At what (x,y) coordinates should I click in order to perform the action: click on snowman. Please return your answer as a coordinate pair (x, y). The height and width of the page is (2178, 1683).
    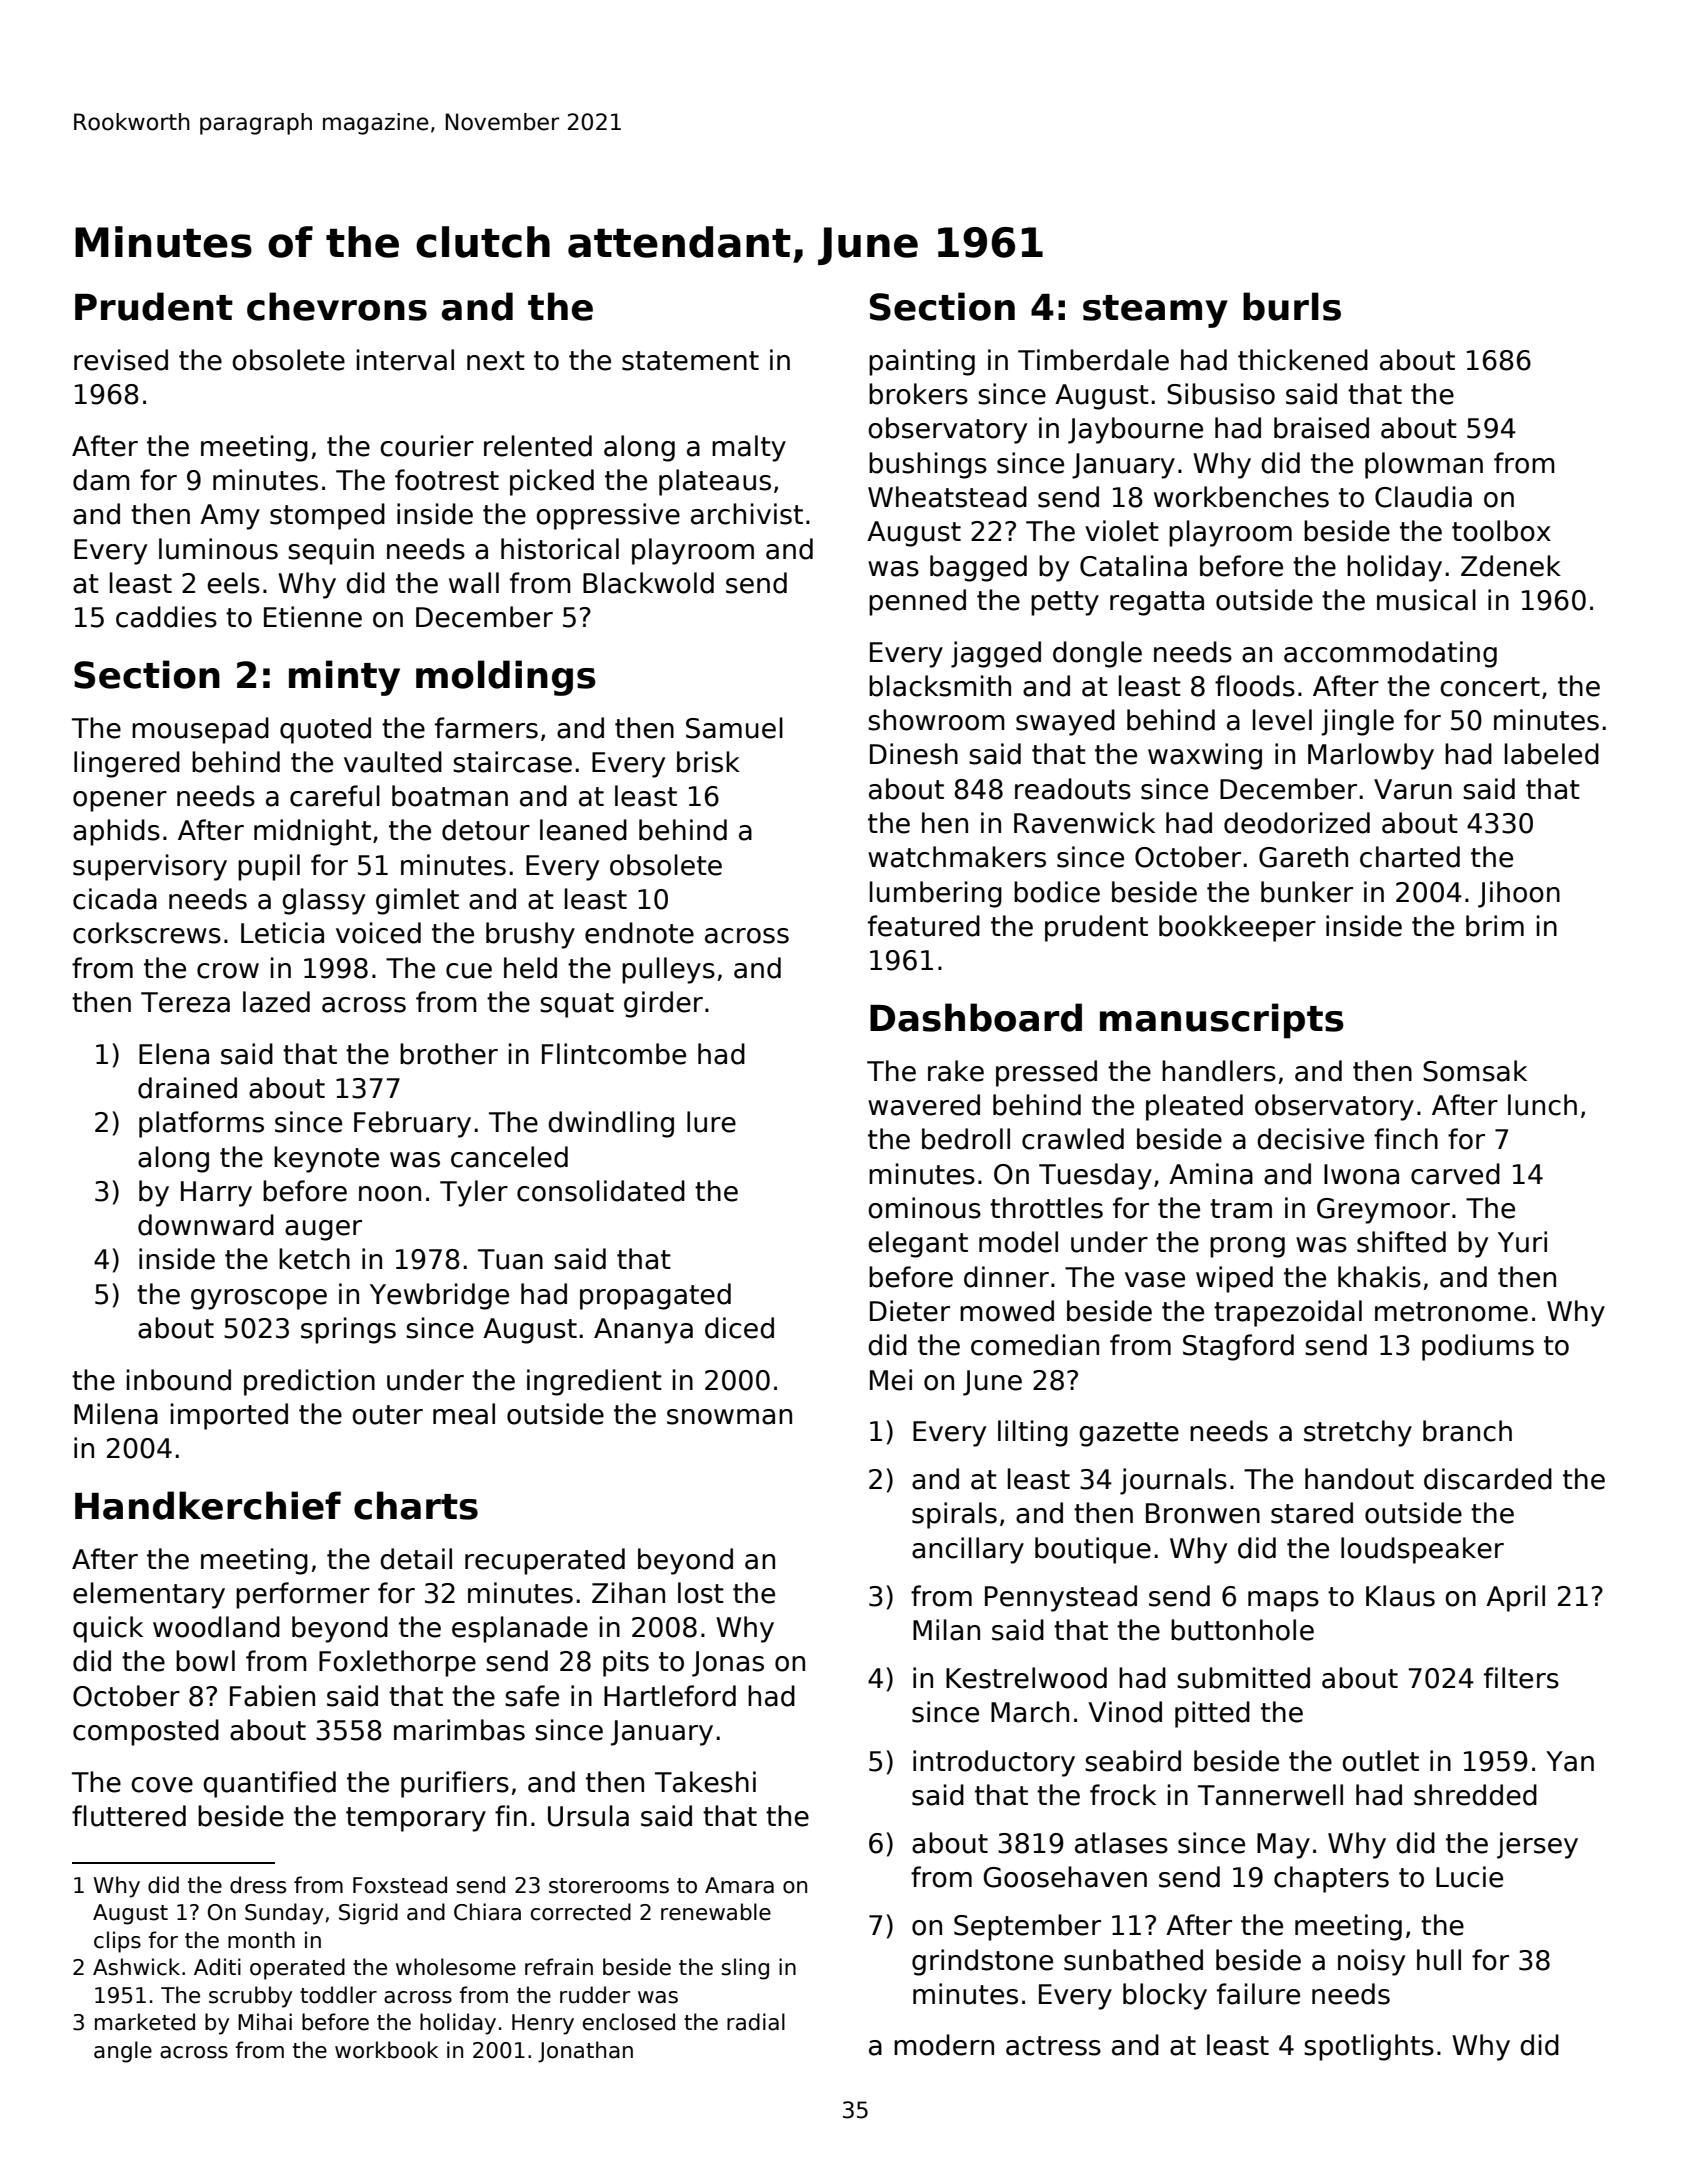
    Looking at the image, I should click on (729, 1417).
